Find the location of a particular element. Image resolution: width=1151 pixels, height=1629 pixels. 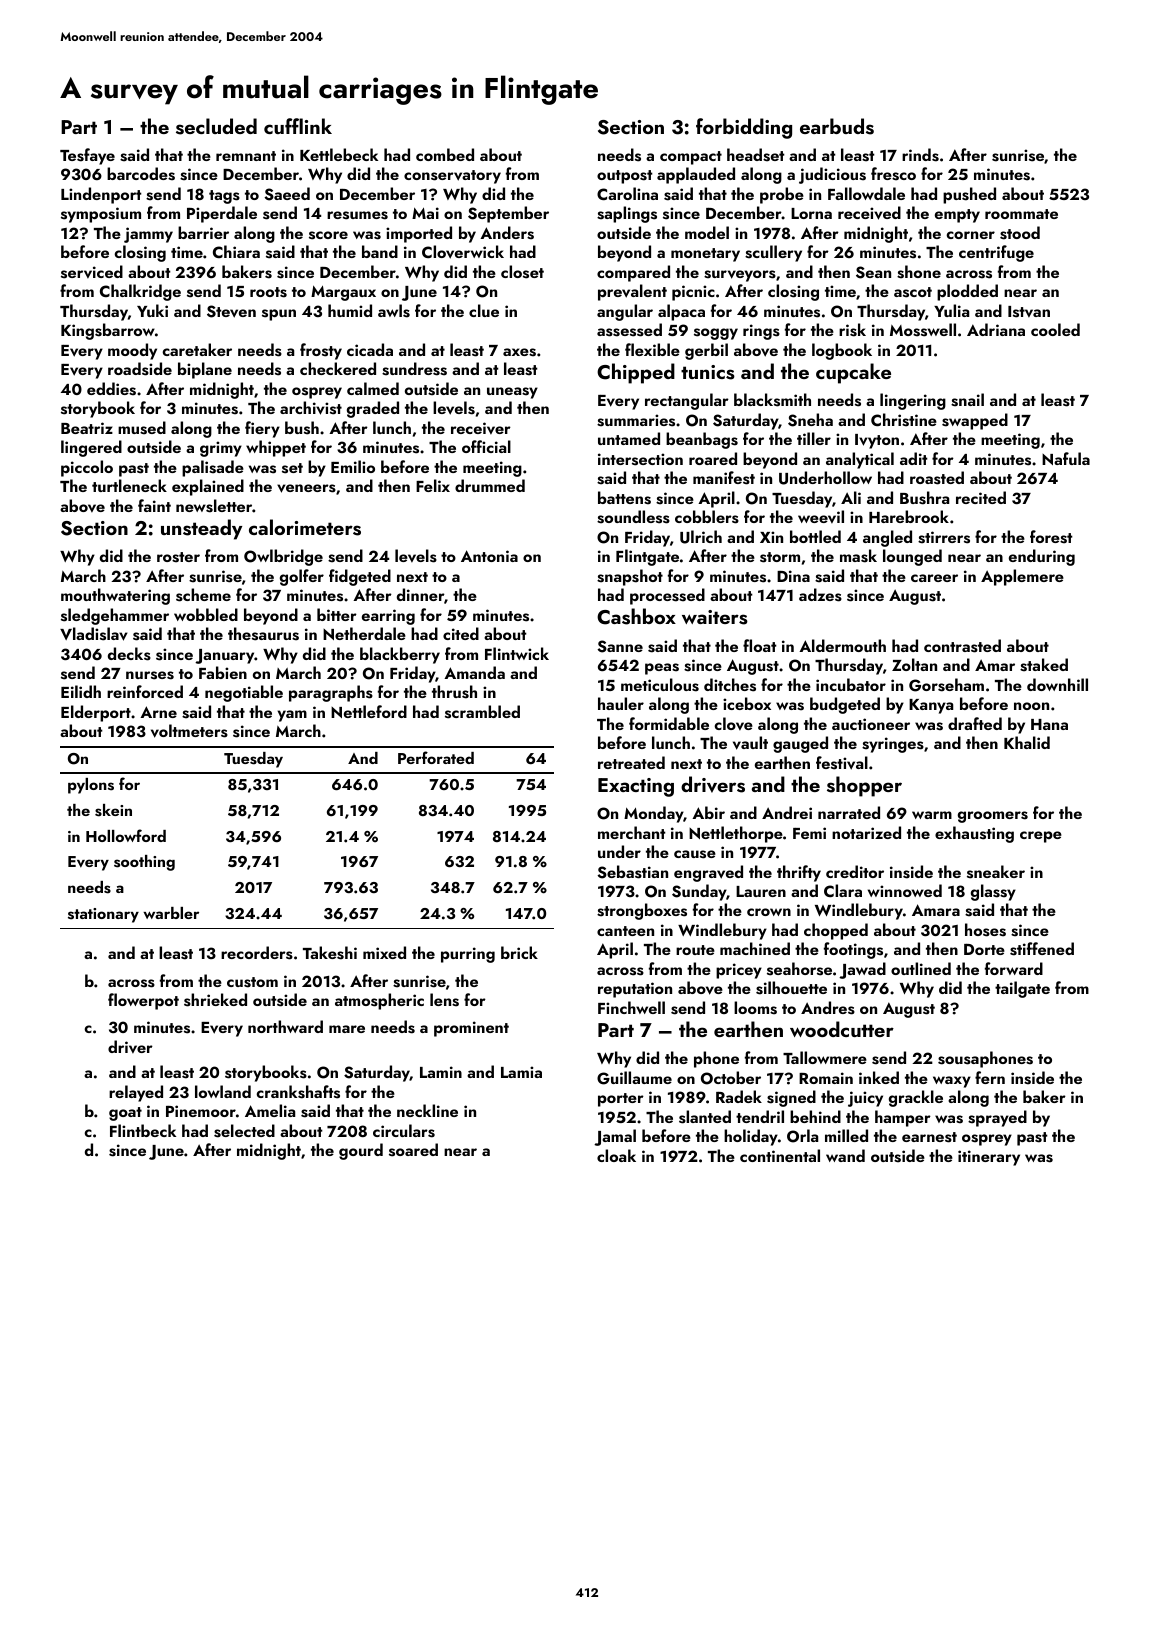

earbuds is located at coordinates (837, 126).
